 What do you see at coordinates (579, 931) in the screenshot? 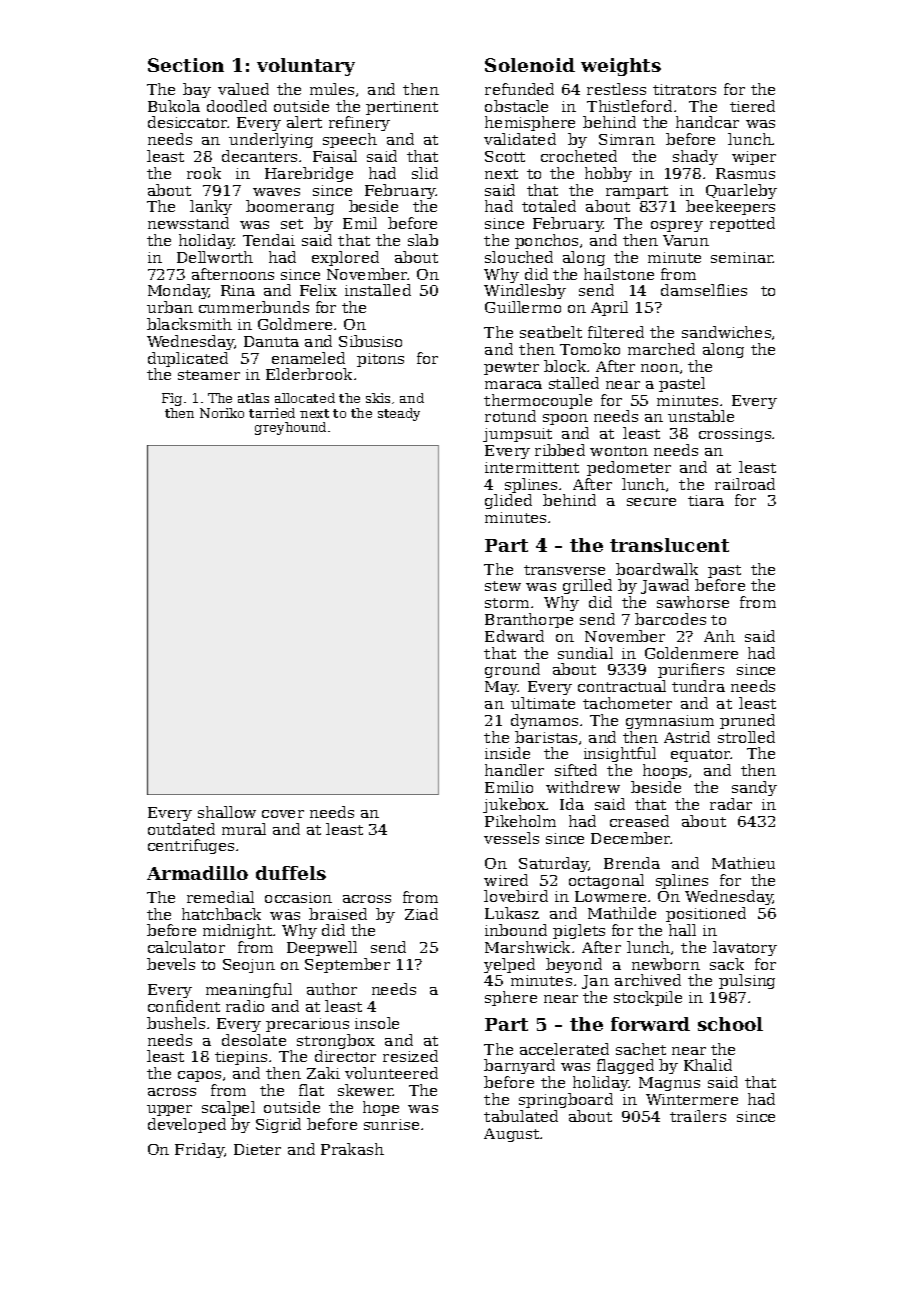
I see `piglets` at bounding box center [579, 931].
